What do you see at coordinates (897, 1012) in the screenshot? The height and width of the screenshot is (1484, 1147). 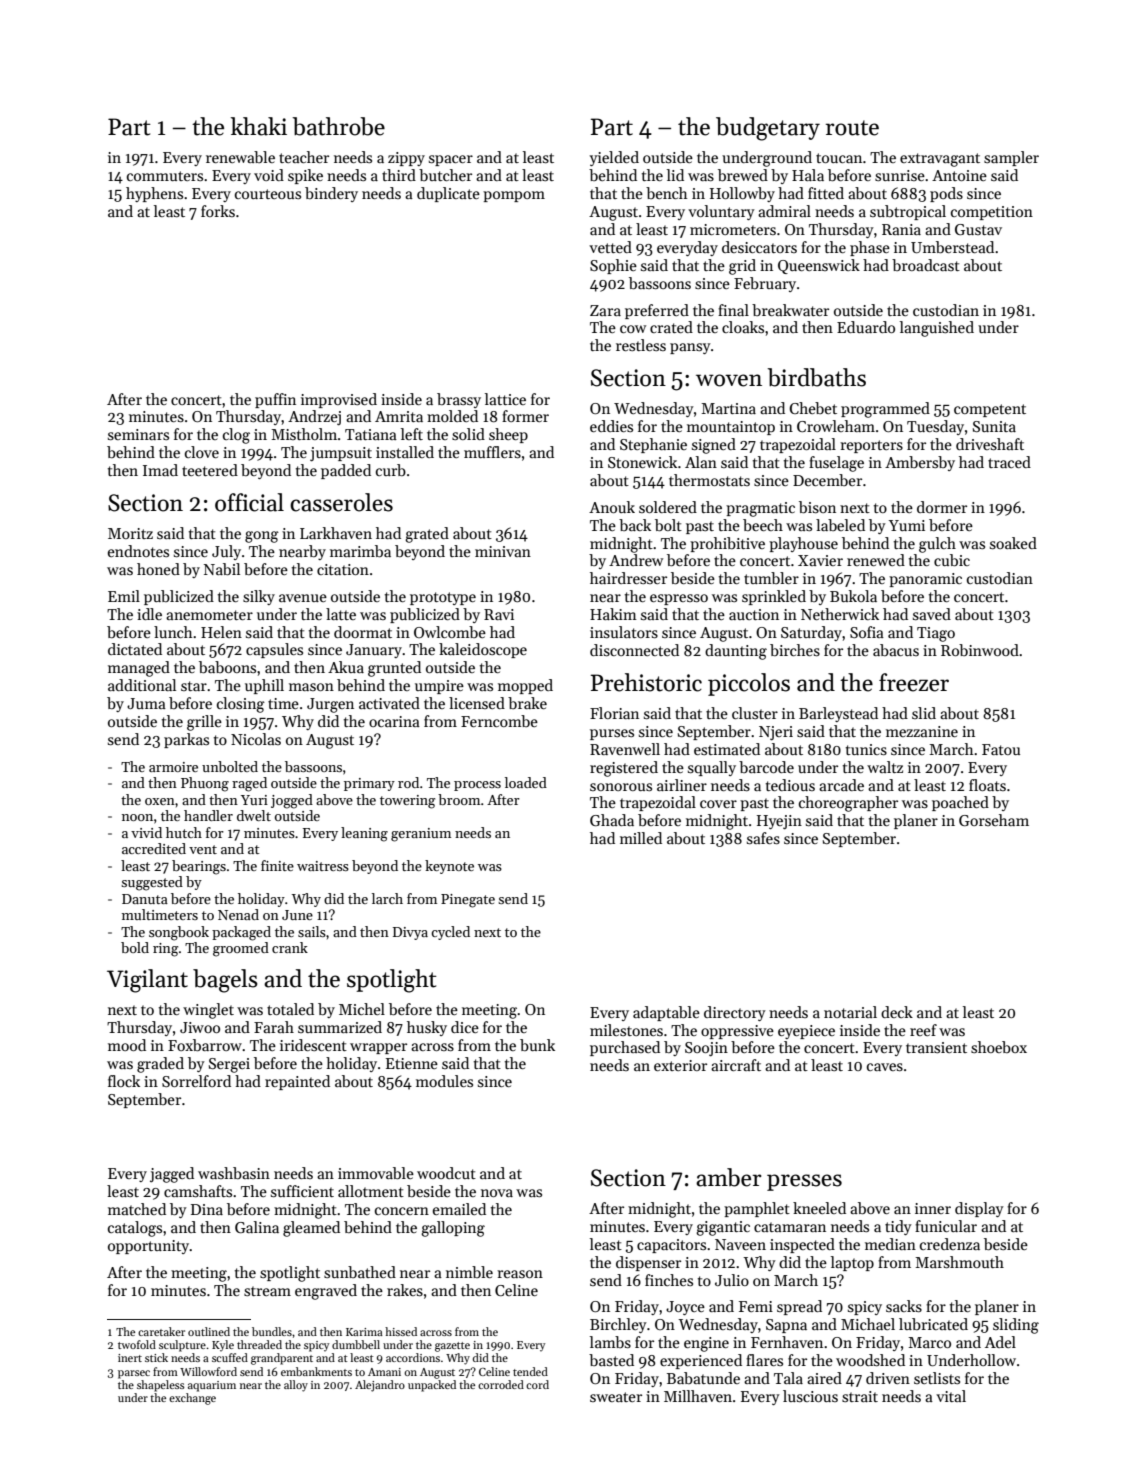 I see `deck` at bounding box center [897, 1012].
